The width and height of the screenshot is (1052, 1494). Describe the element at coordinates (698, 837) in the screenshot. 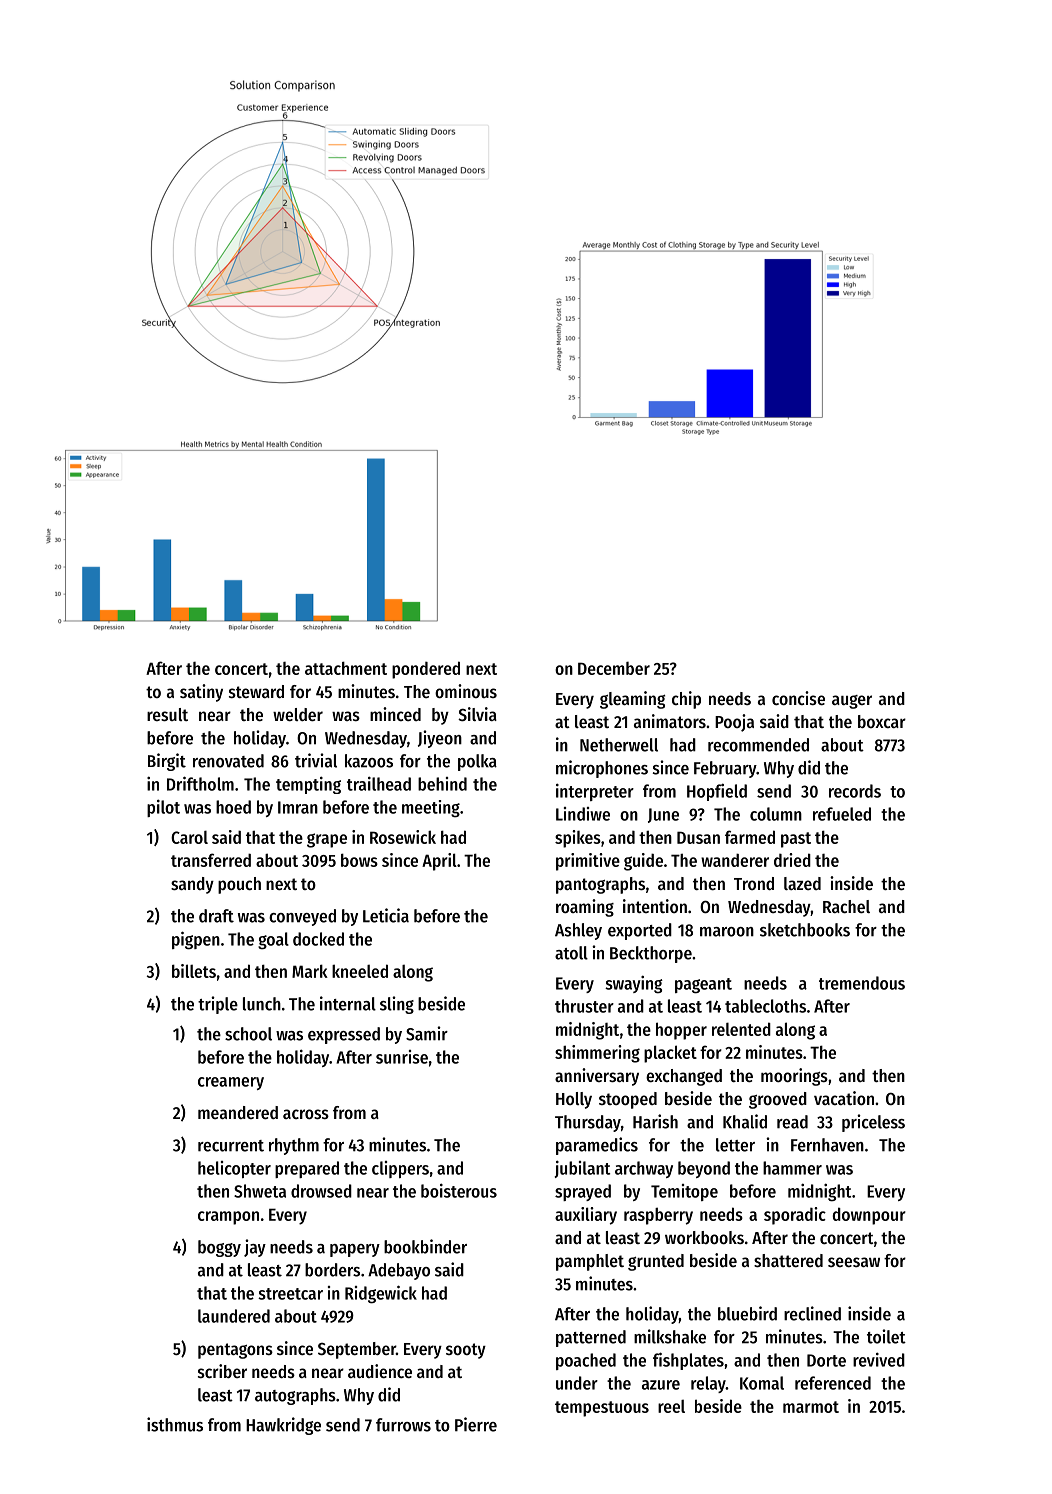

I see `Dusan` at that location.
